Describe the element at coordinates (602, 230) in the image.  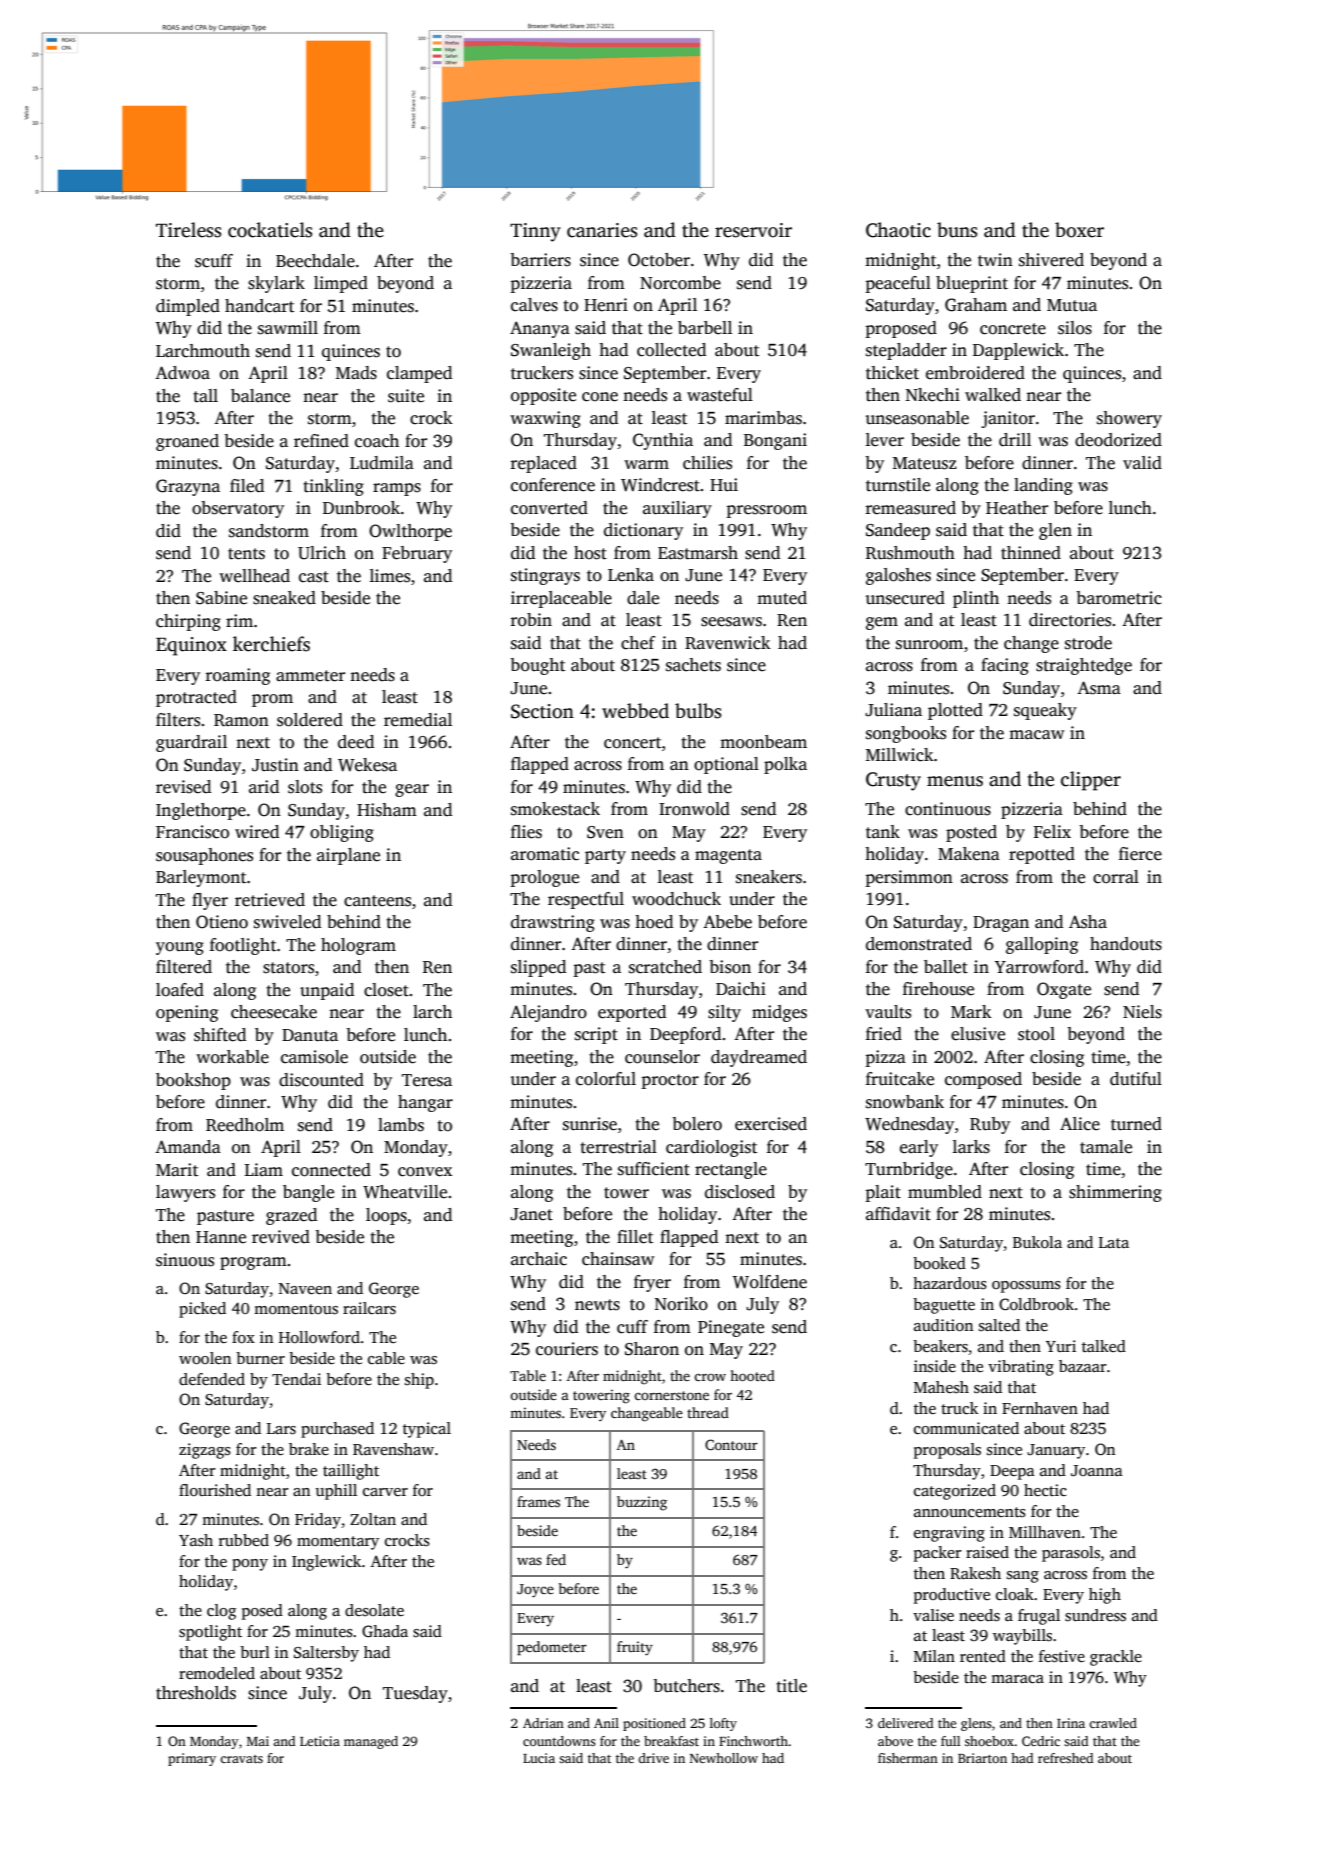
I see `canaries` at that location.
